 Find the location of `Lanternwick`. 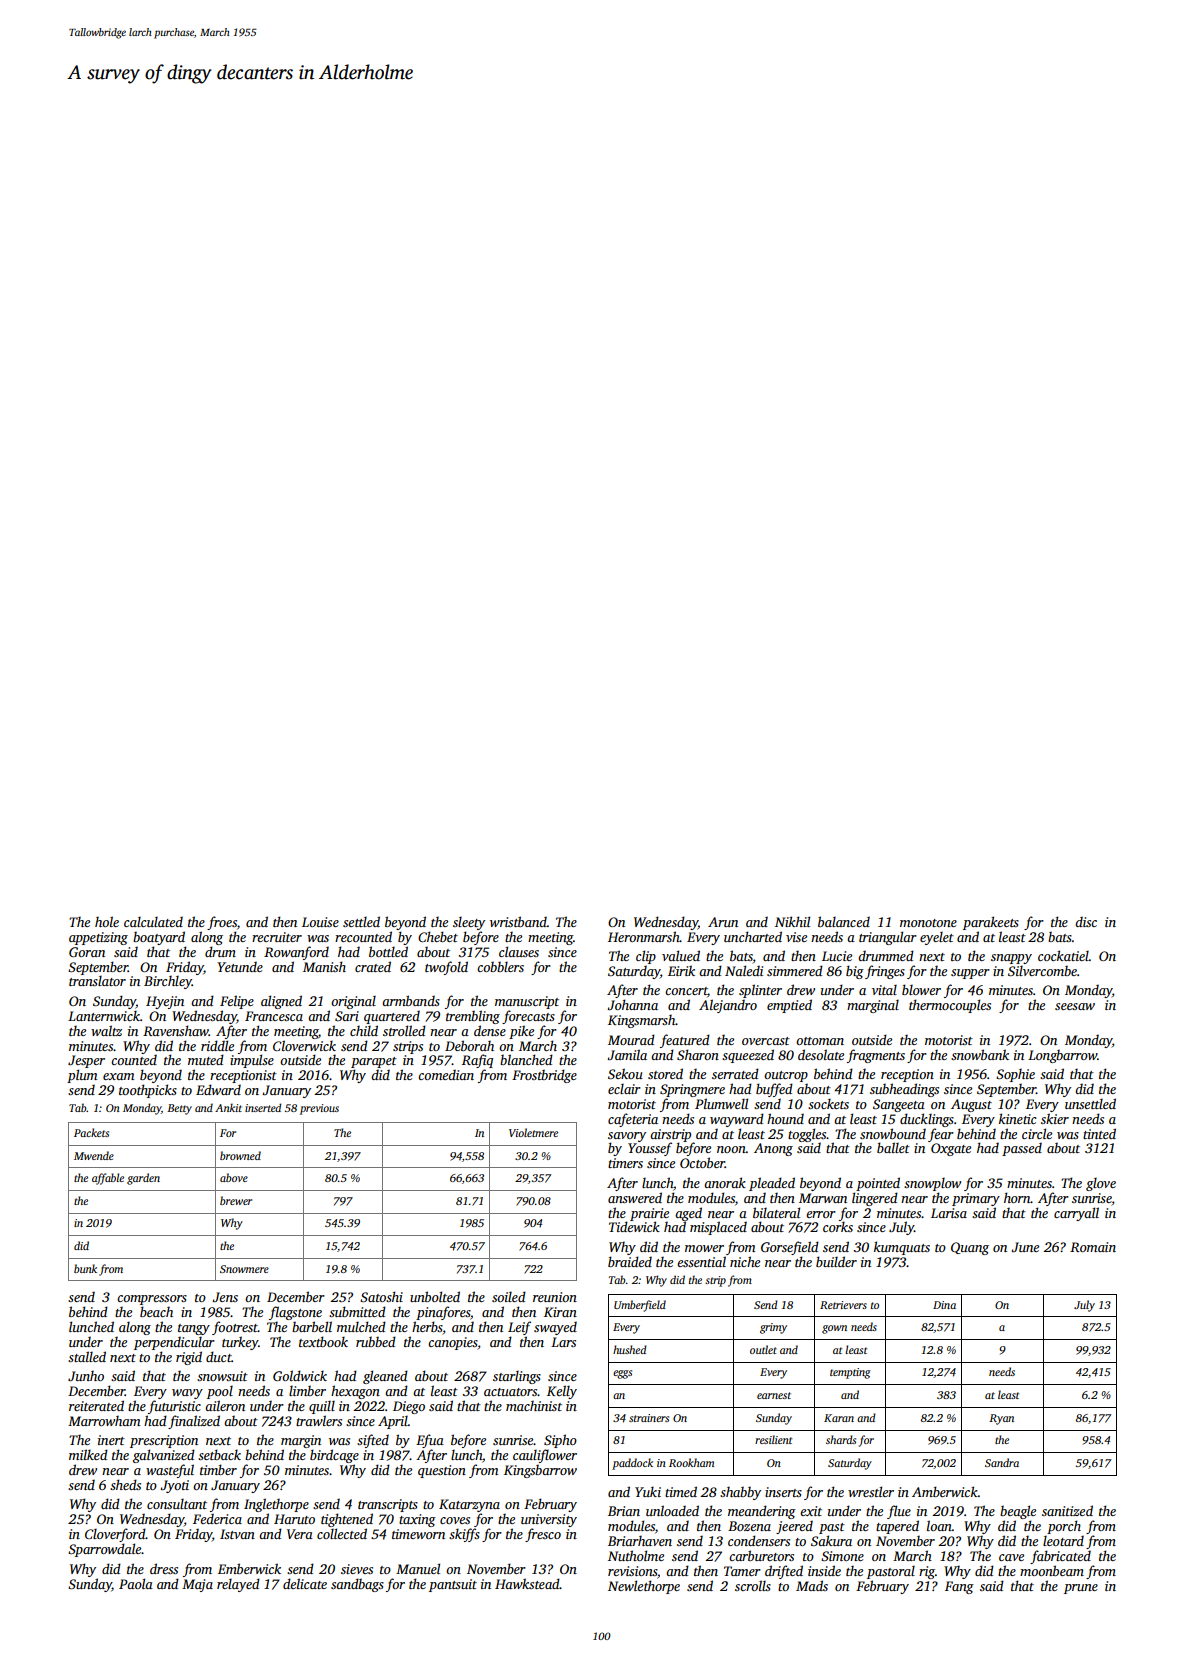

Lanternwick is located at coordinates (104, 1015).
